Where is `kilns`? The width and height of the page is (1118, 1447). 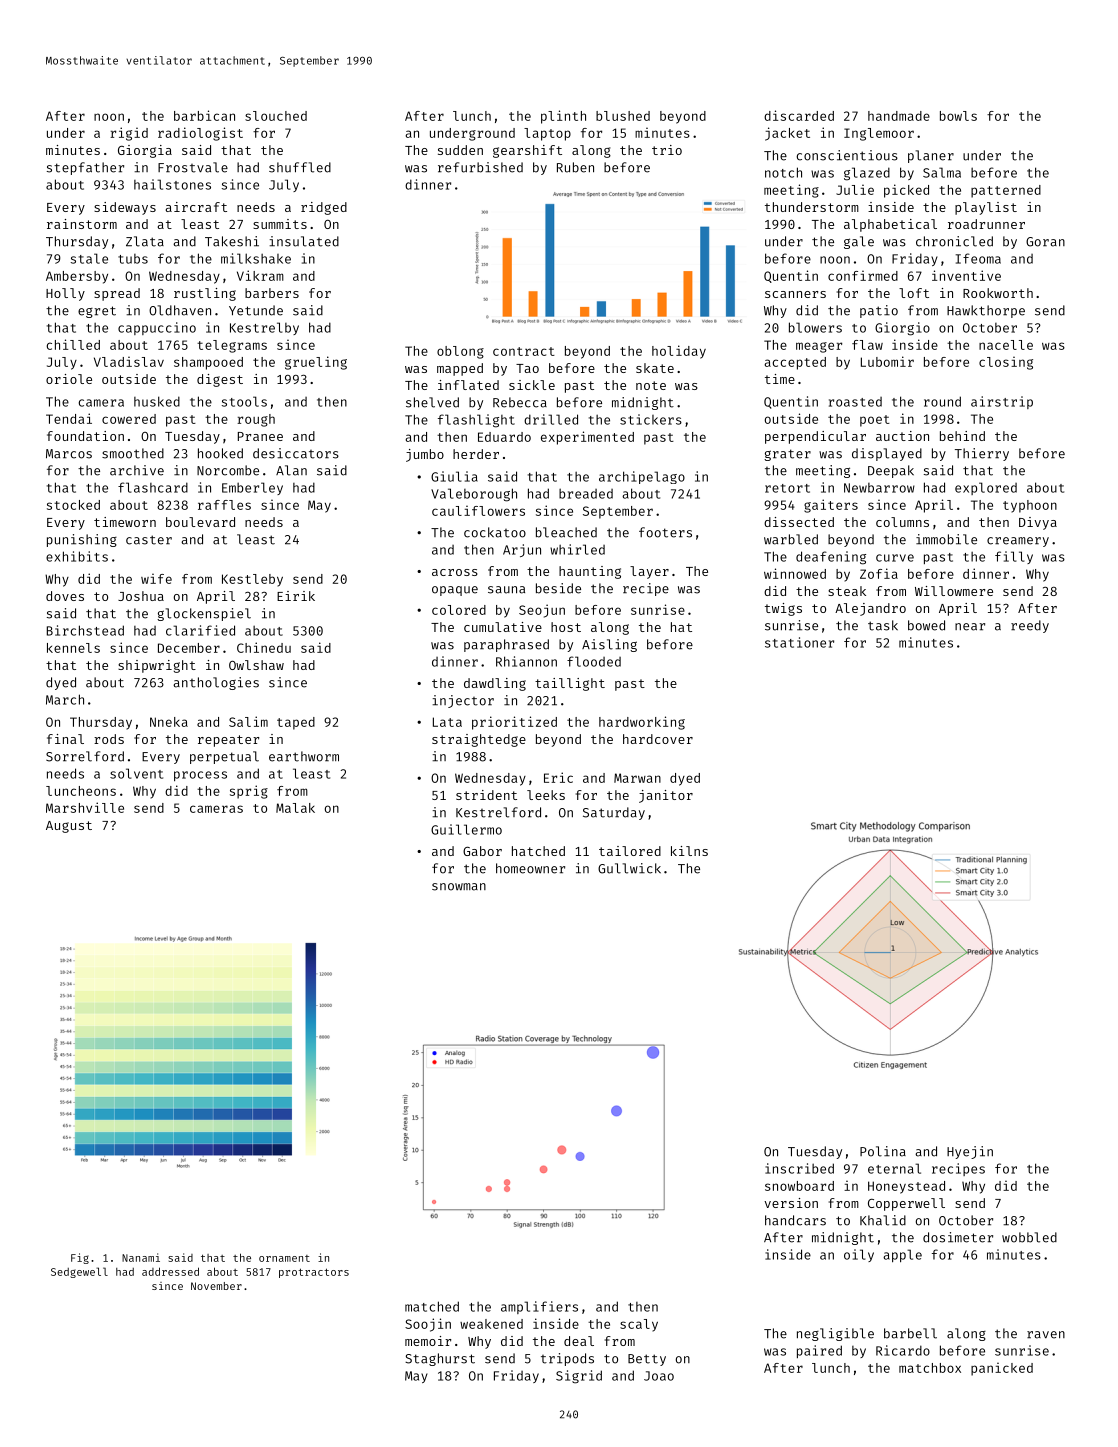 kilns is located at coordinates (689, 851).
